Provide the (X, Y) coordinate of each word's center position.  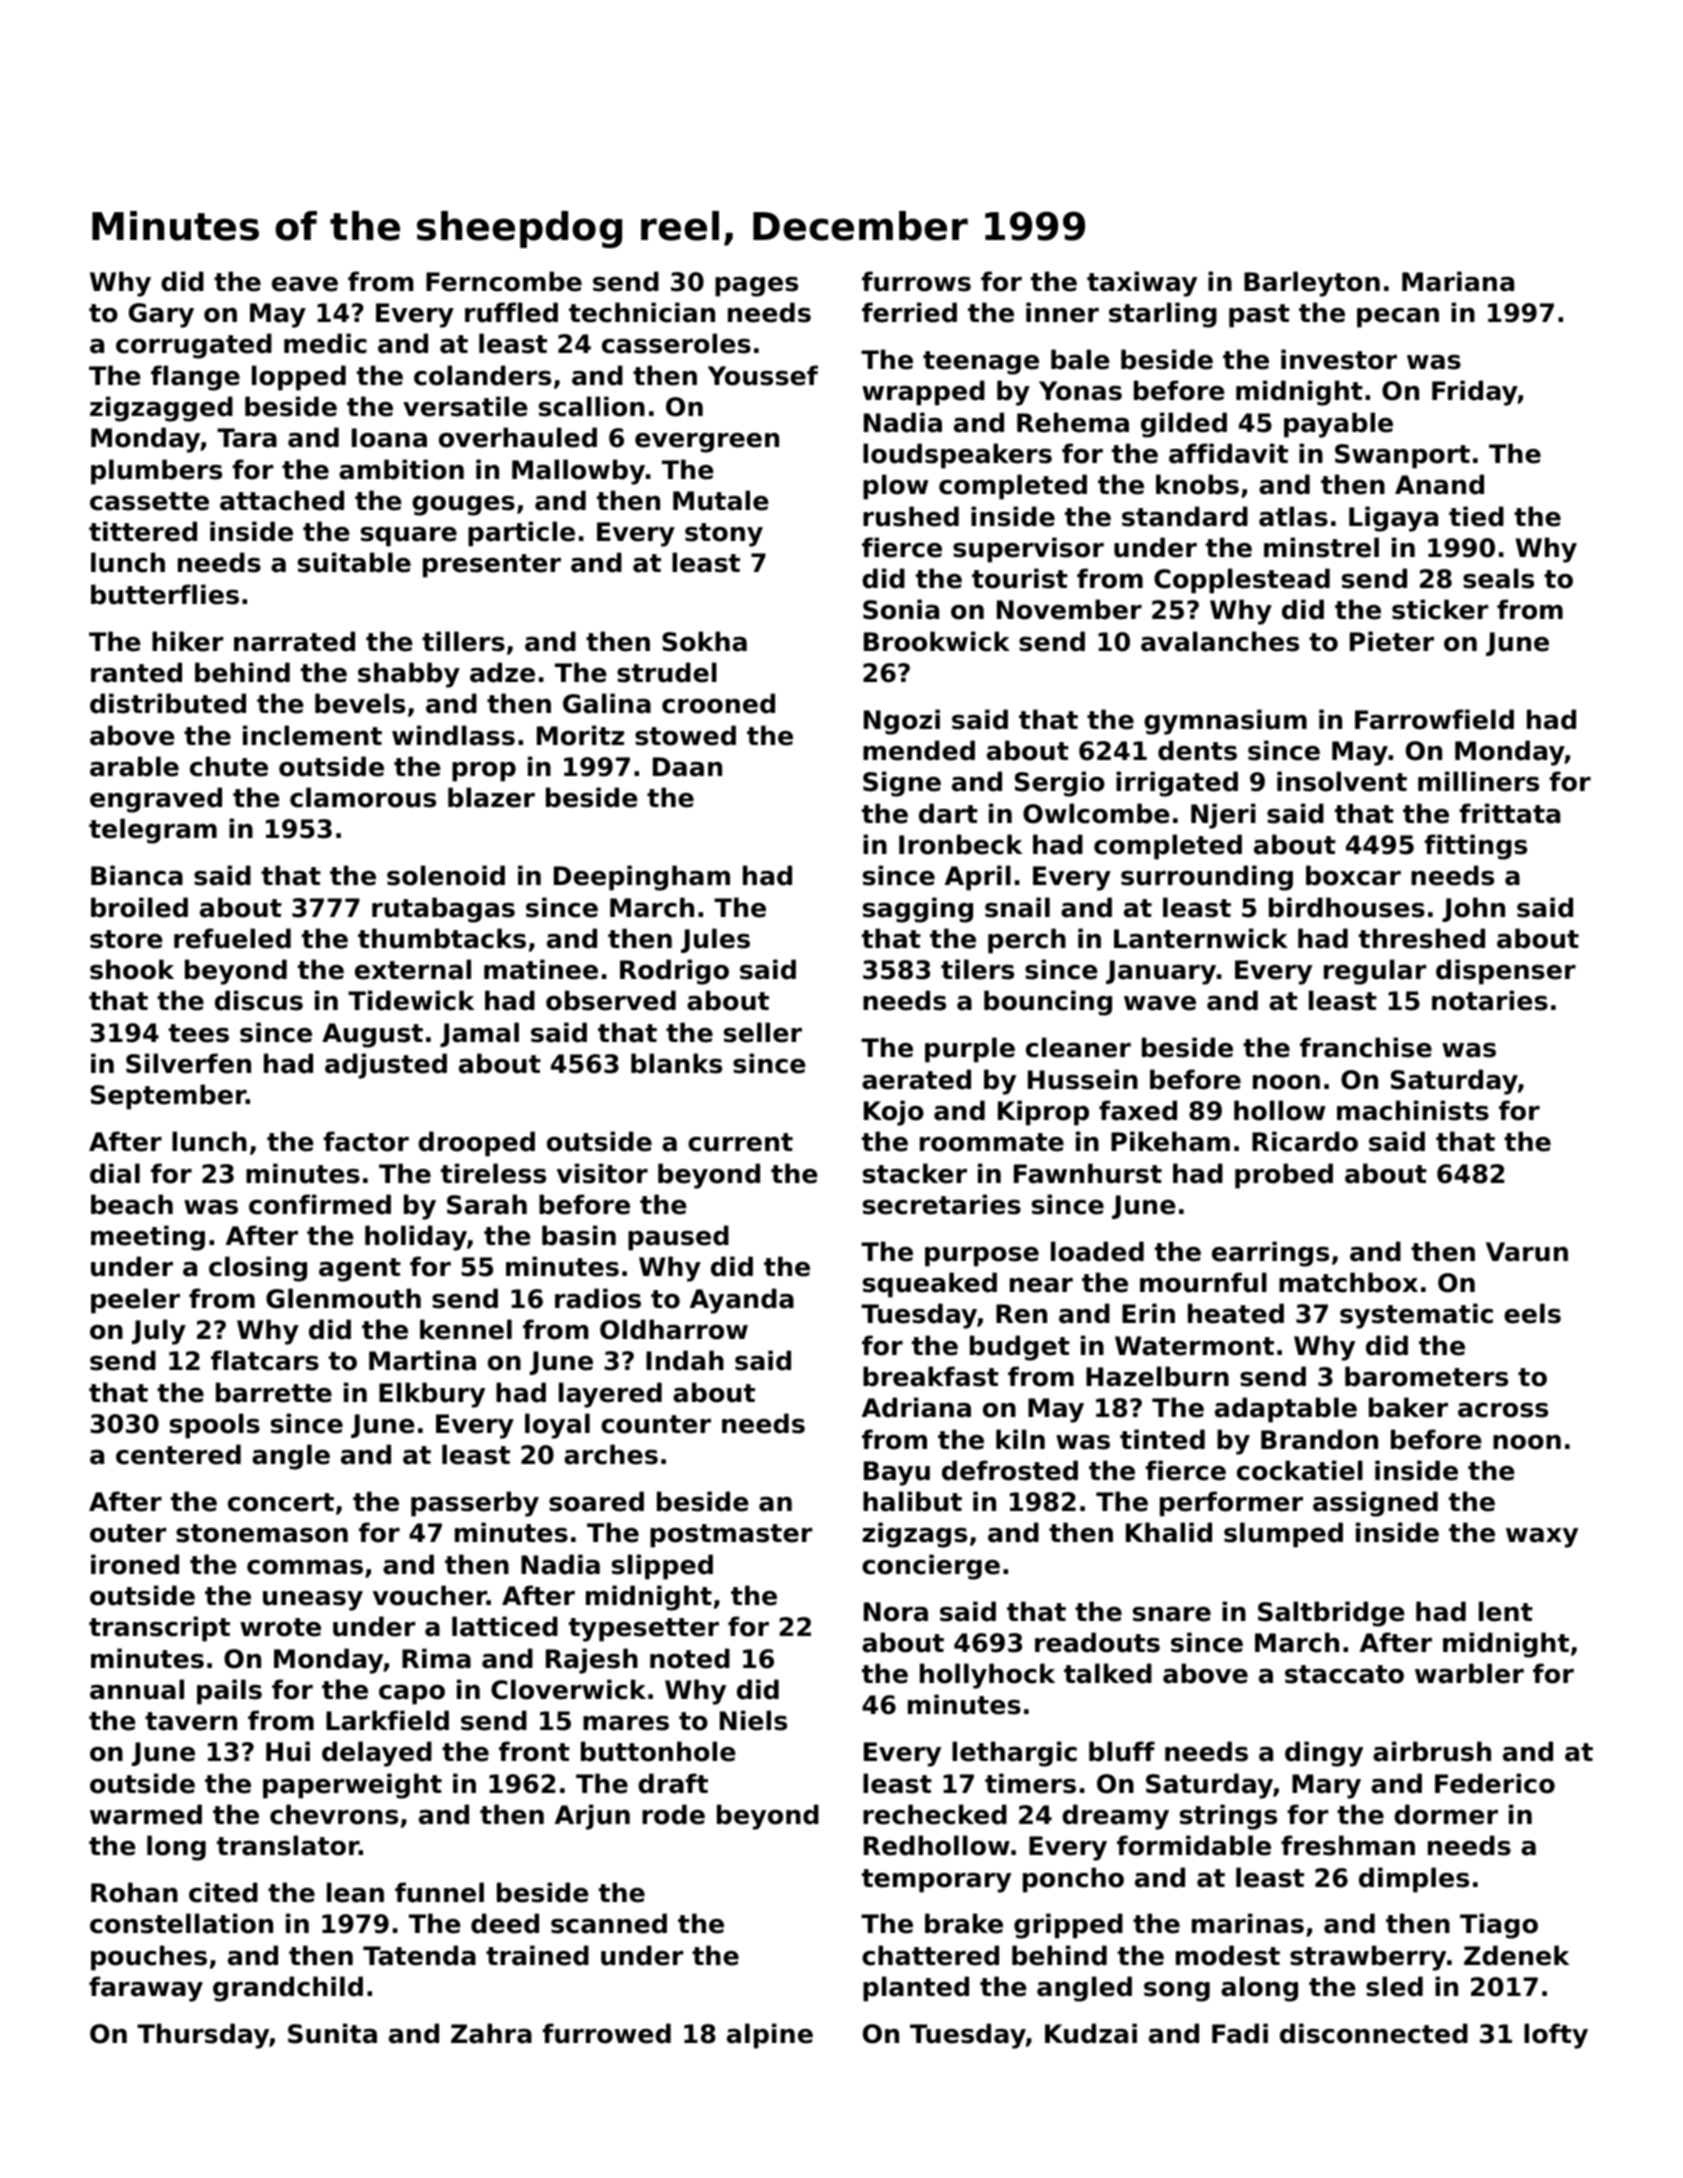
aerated (916, 1079)
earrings (1270, 1254)
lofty (1556, 2036)
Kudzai (1091, 2033)
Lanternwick (1201, 938)
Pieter (1392, 641)
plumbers (156, 472)
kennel (466, 1329)
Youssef (763, 375)
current (740, 1142)
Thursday (203, 2036)
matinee (541, 969)
